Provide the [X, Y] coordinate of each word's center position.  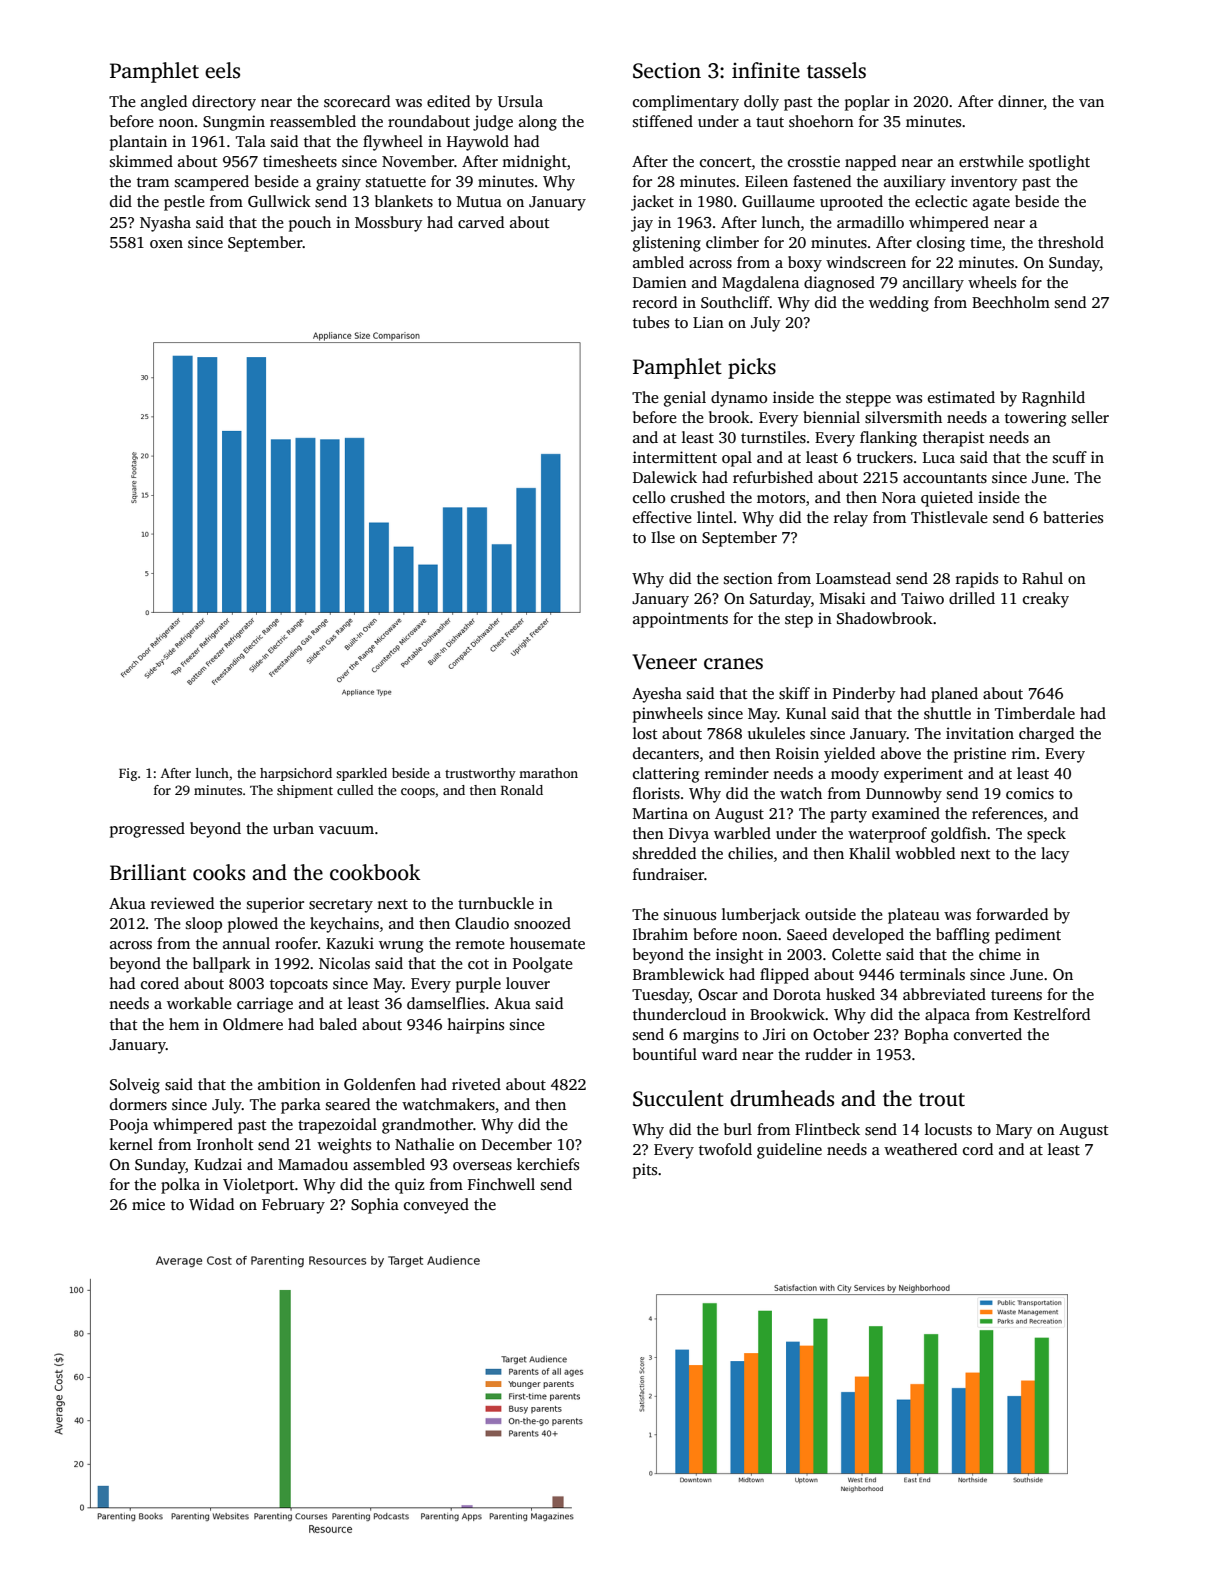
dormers [138, 1104]
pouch [310, 224]
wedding [899, 304]
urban [293, 828]
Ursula [520, 101]
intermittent [675, 457]
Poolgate [543, 965]
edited [448, 101]
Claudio [482, 923]
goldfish [959, 835]
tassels [836, 70]
